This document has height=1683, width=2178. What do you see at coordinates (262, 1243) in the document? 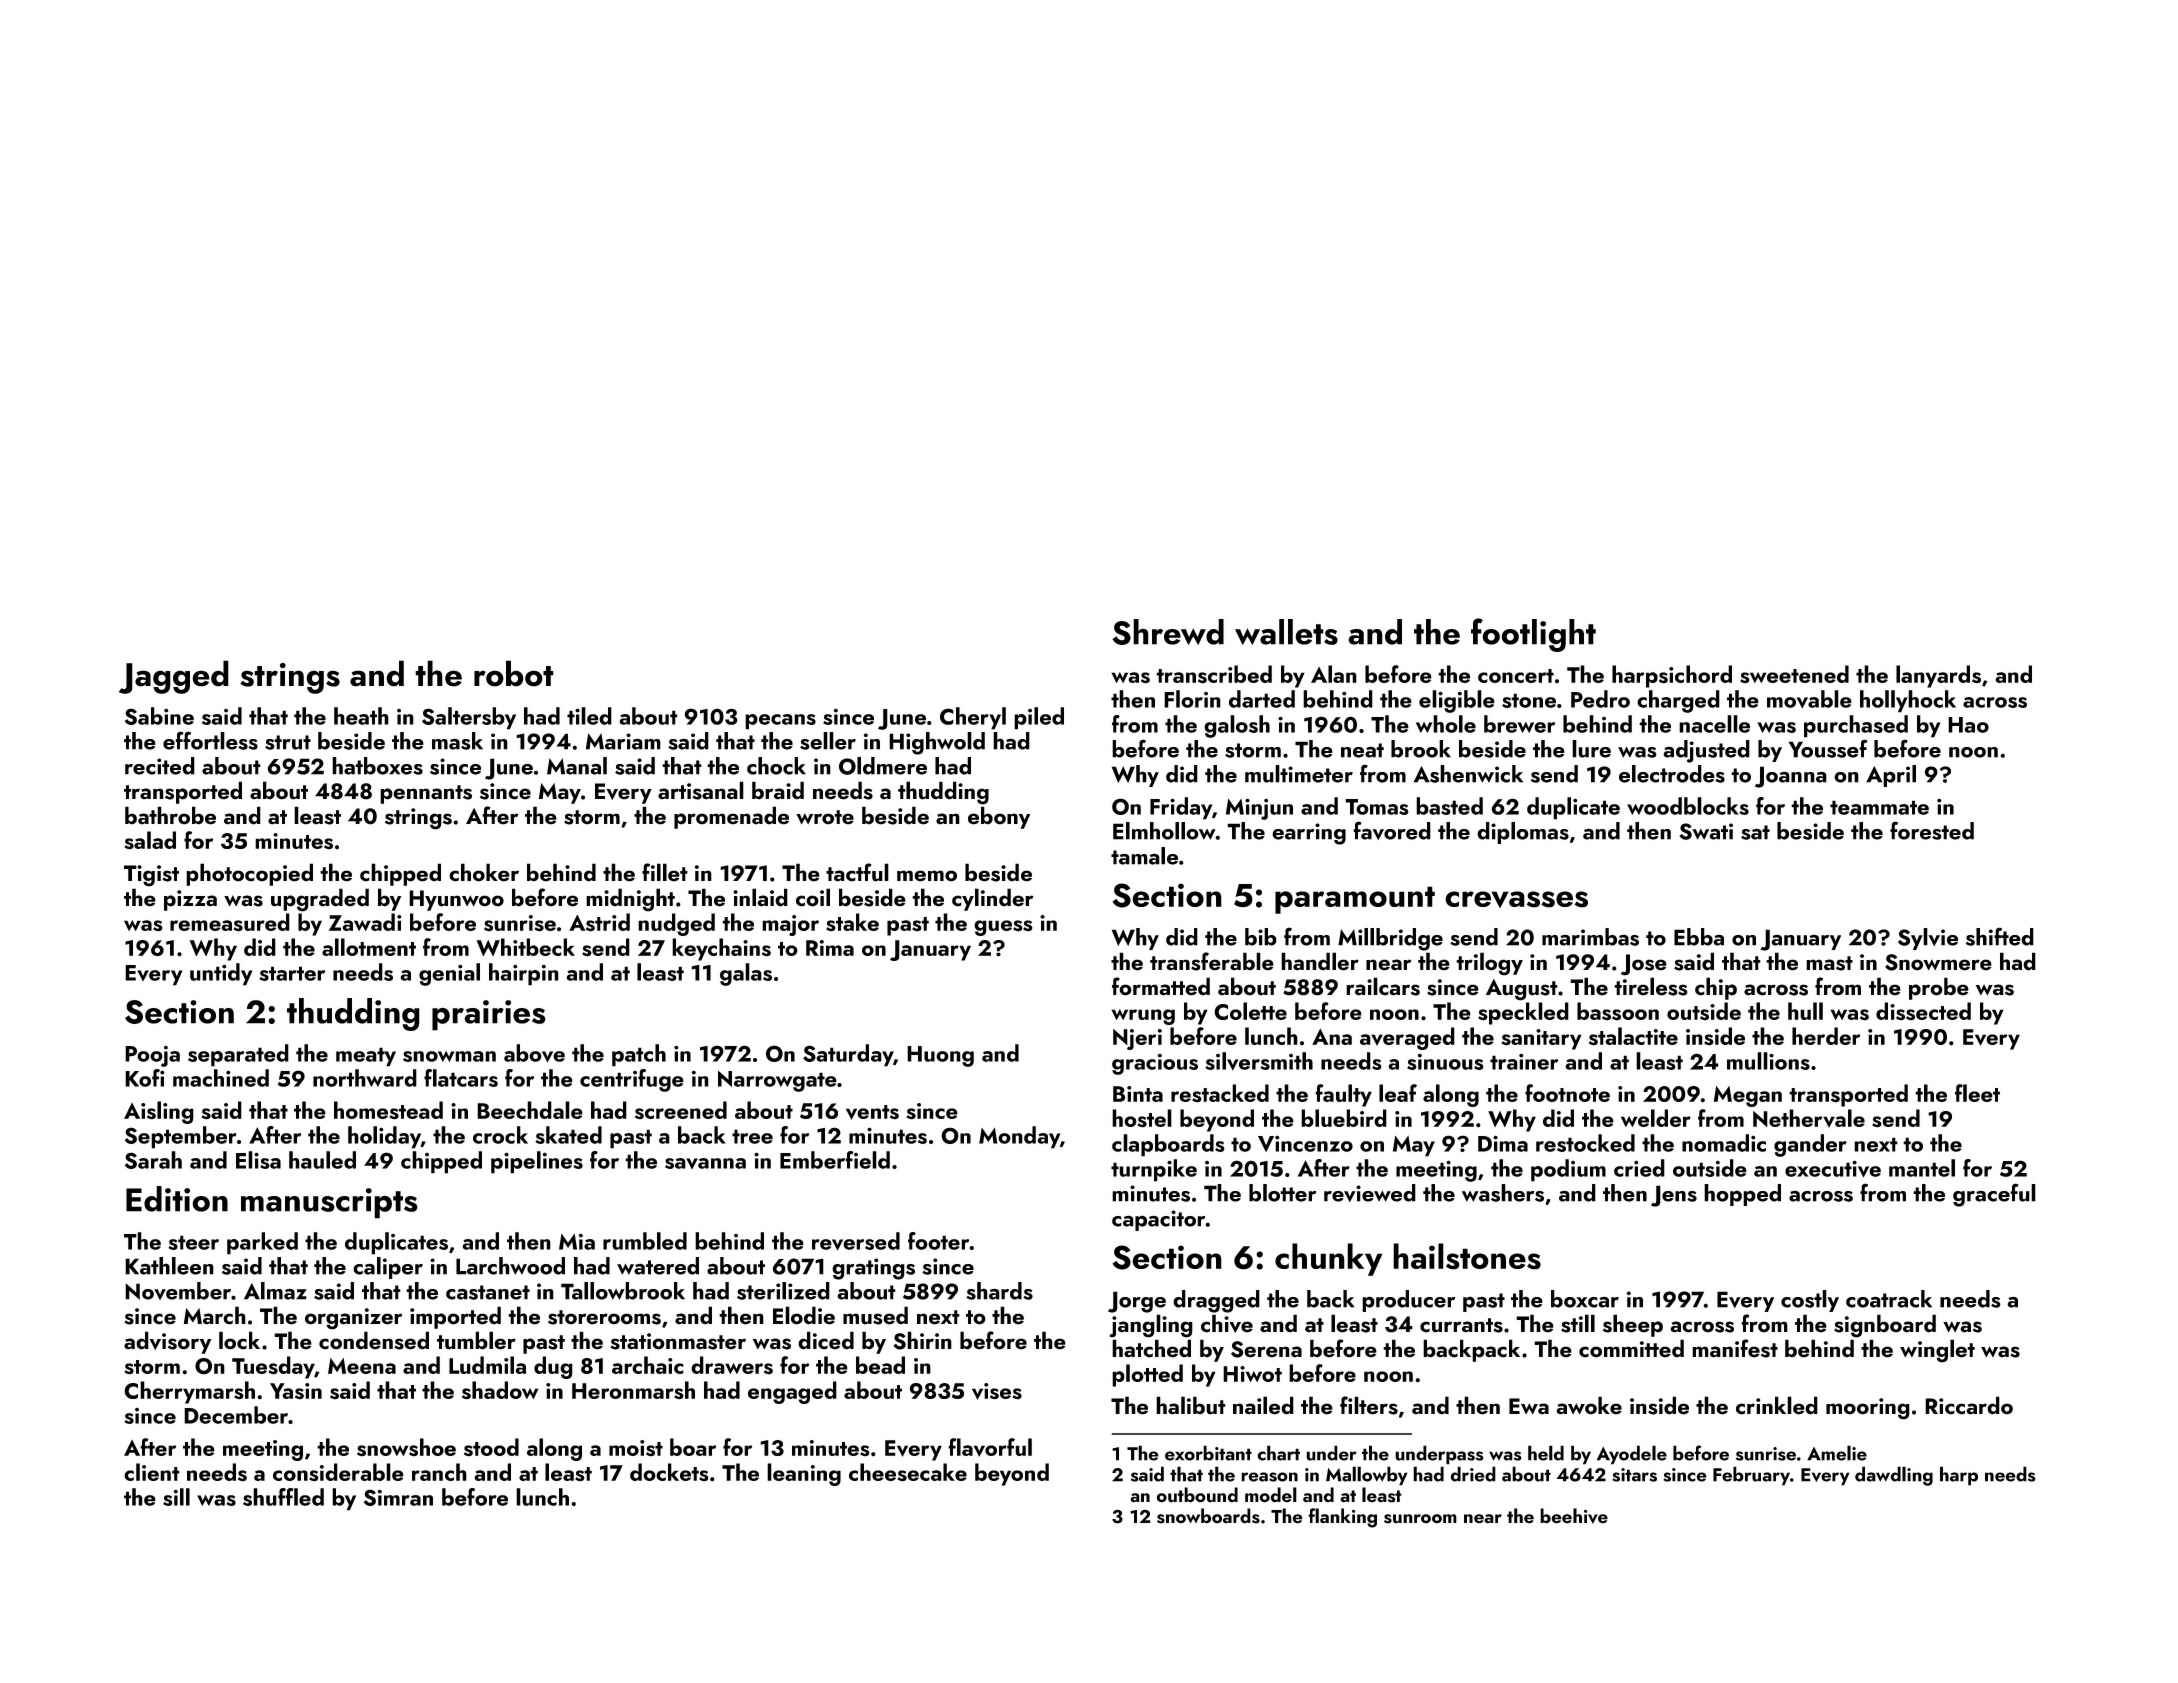
I see `parked` at bounding box center [262, 1243].
